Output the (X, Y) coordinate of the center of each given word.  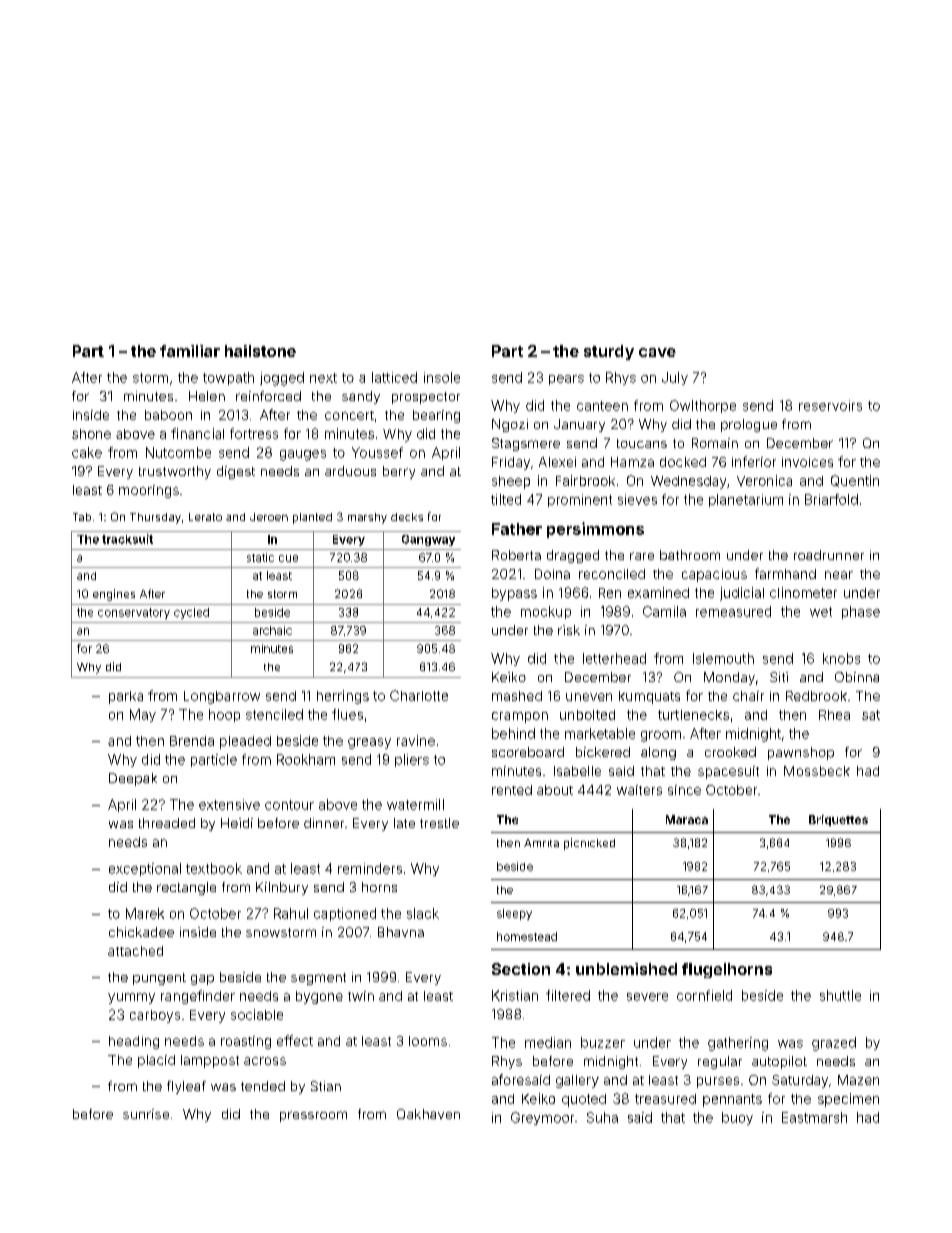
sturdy (609, 352)
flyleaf (186, 1087)
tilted (506, 499)
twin (361, 996)
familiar (190, 351)
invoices (807, 462)
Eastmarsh (814, 1117)
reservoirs (830, 405)
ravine (416, 740)
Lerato (205, 517)
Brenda (192, 741)
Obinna (857, 677)
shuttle (840, 995)
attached (135, 951)
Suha (602, 1117)
